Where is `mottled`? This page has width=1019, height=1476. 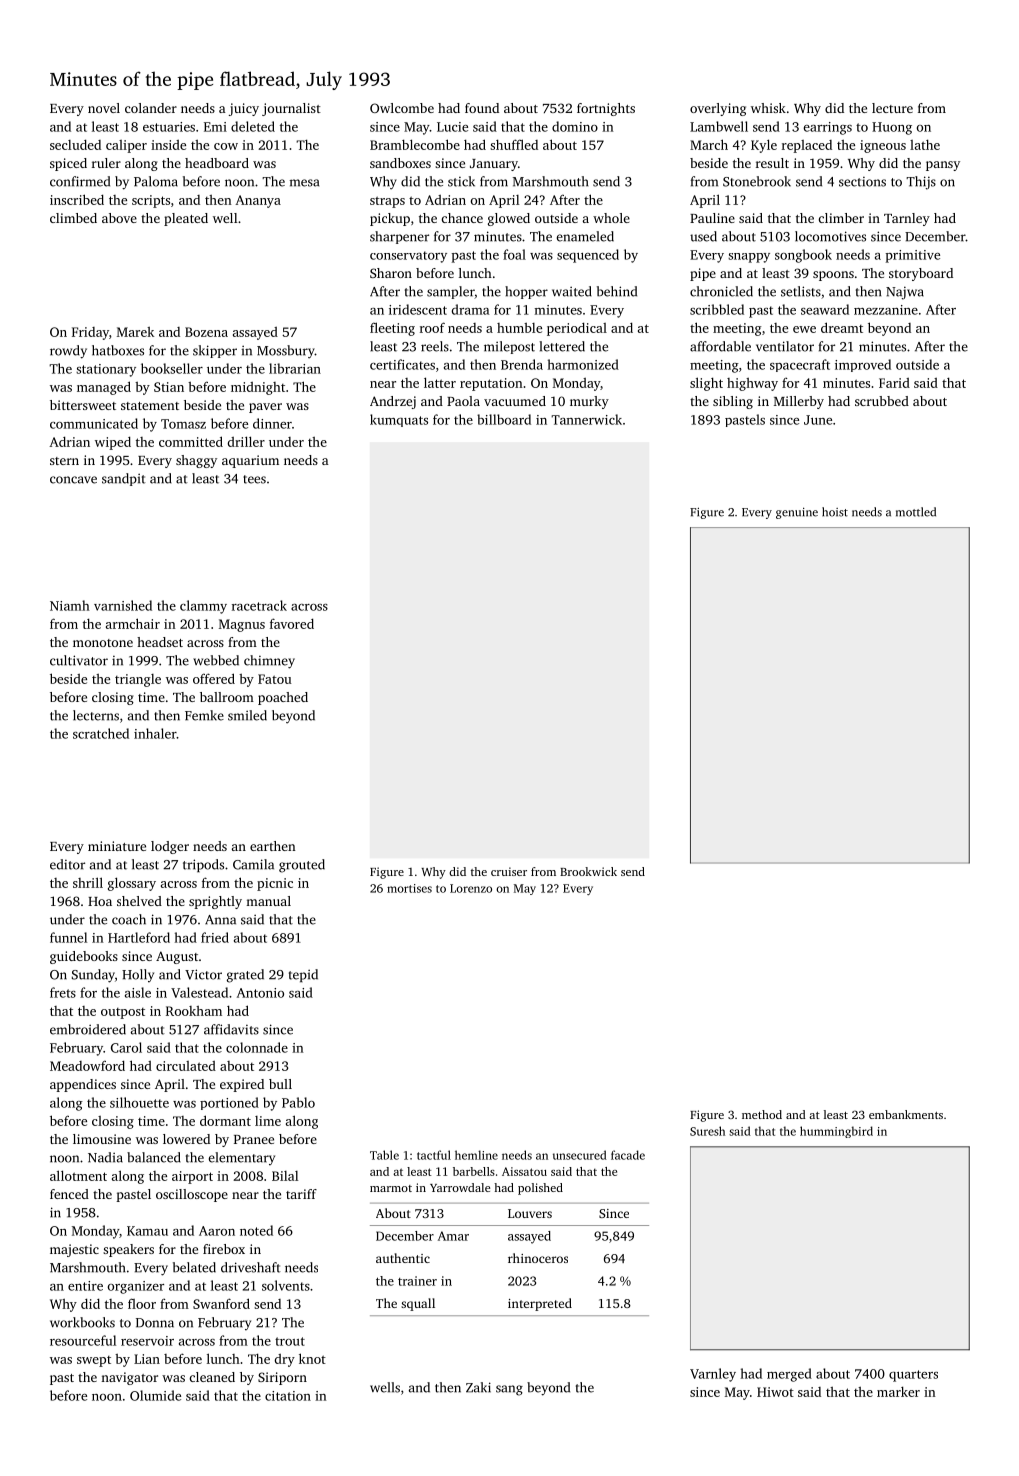 mottled is located at coordinates (916, 512).
